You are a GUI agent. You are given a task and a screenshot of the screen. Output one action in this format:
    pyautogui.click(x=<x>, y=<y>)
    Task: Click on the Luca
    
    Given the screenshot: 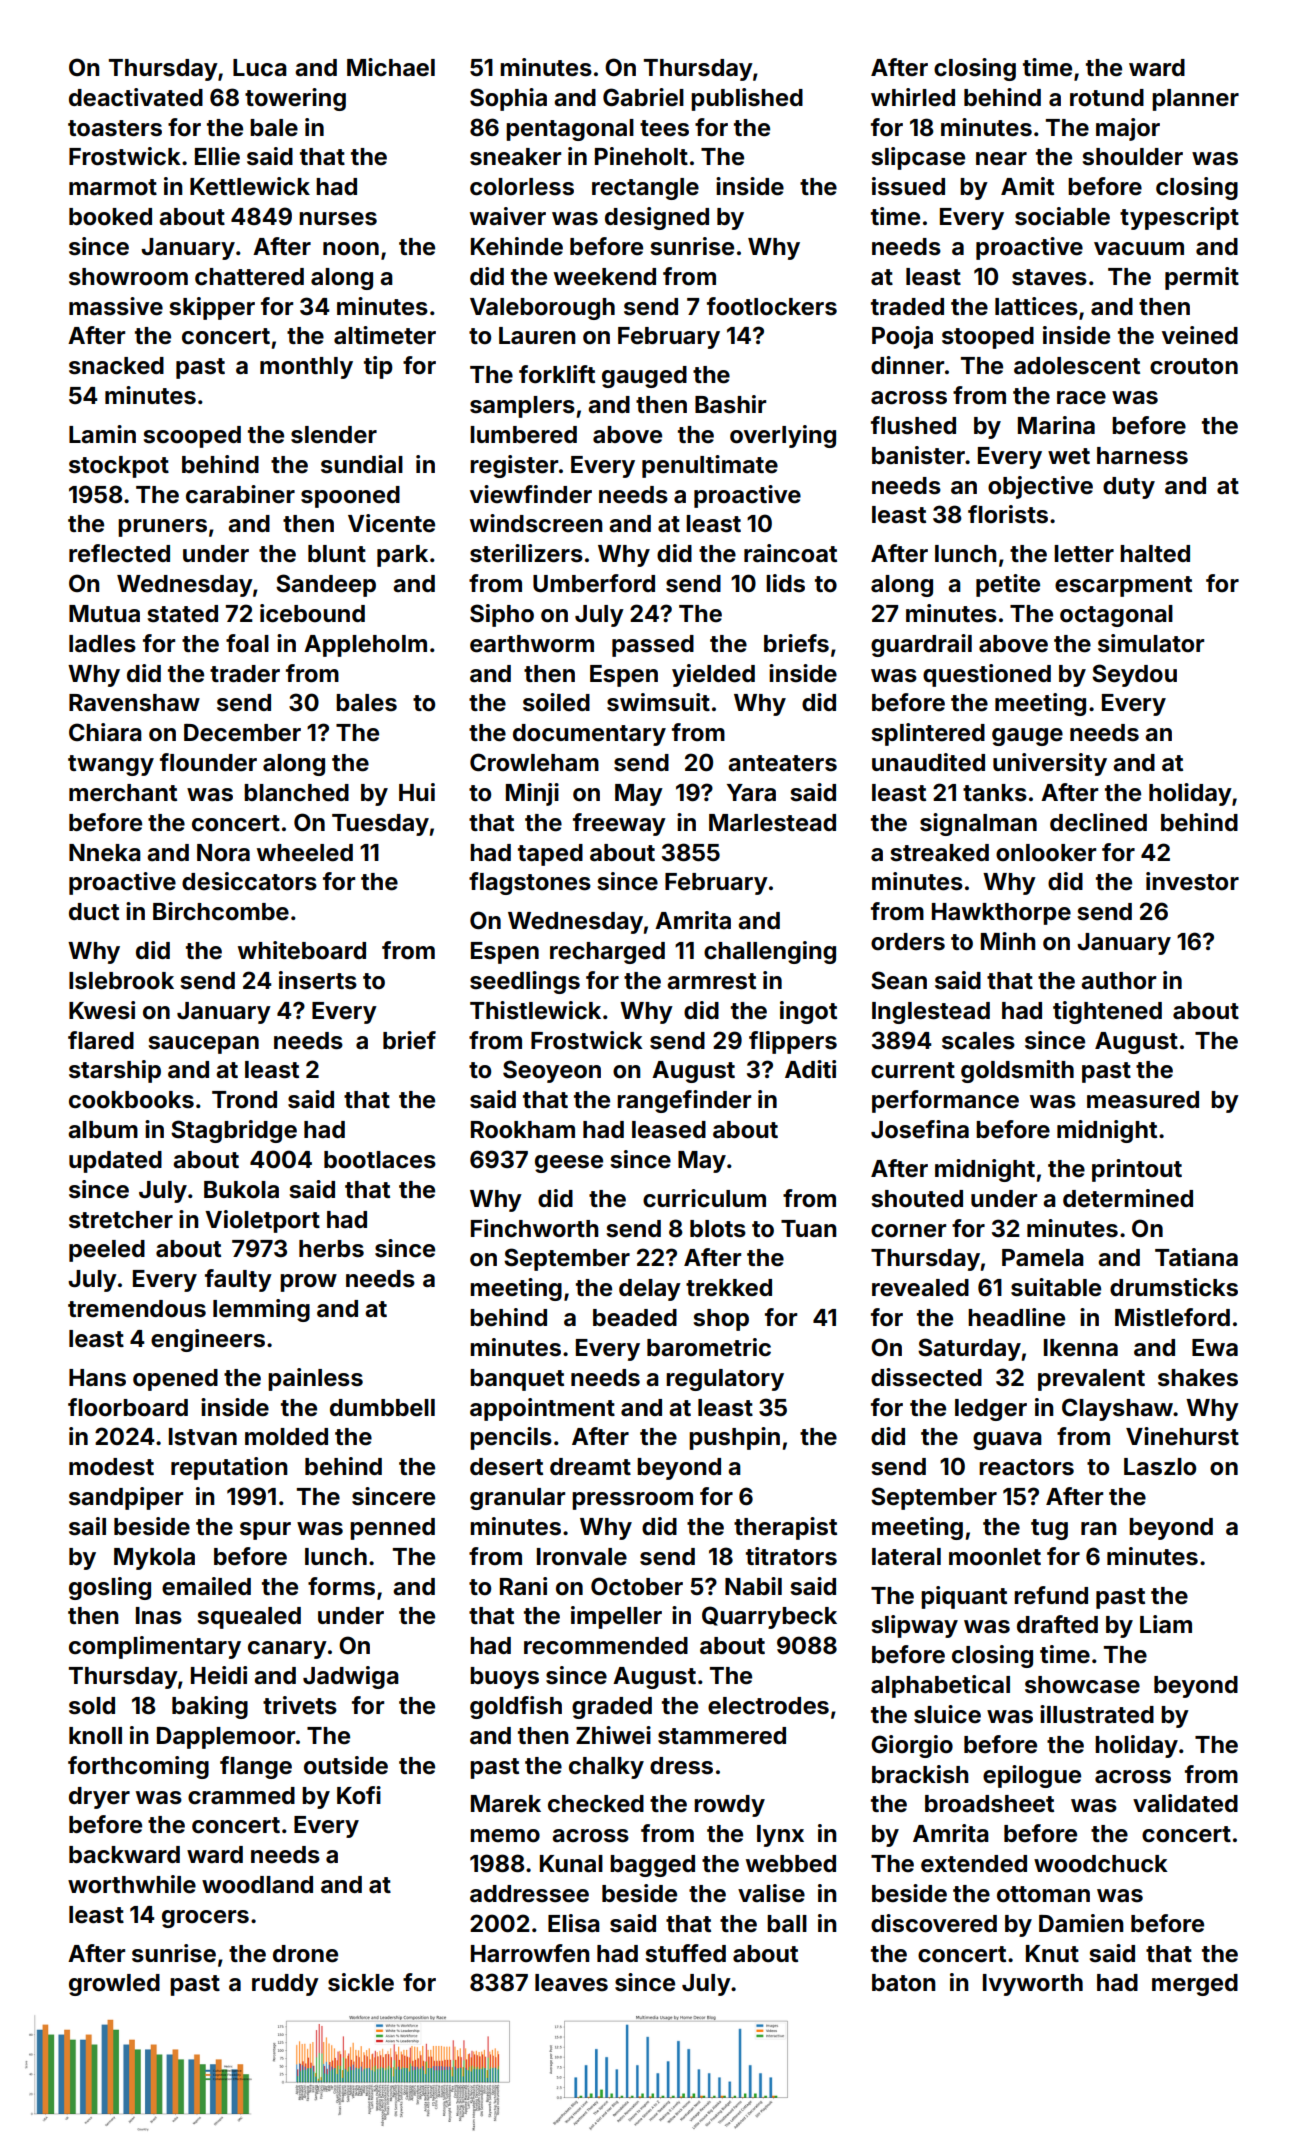 What is the action you would take?
    pyautogui.click(x=260, y=68)
